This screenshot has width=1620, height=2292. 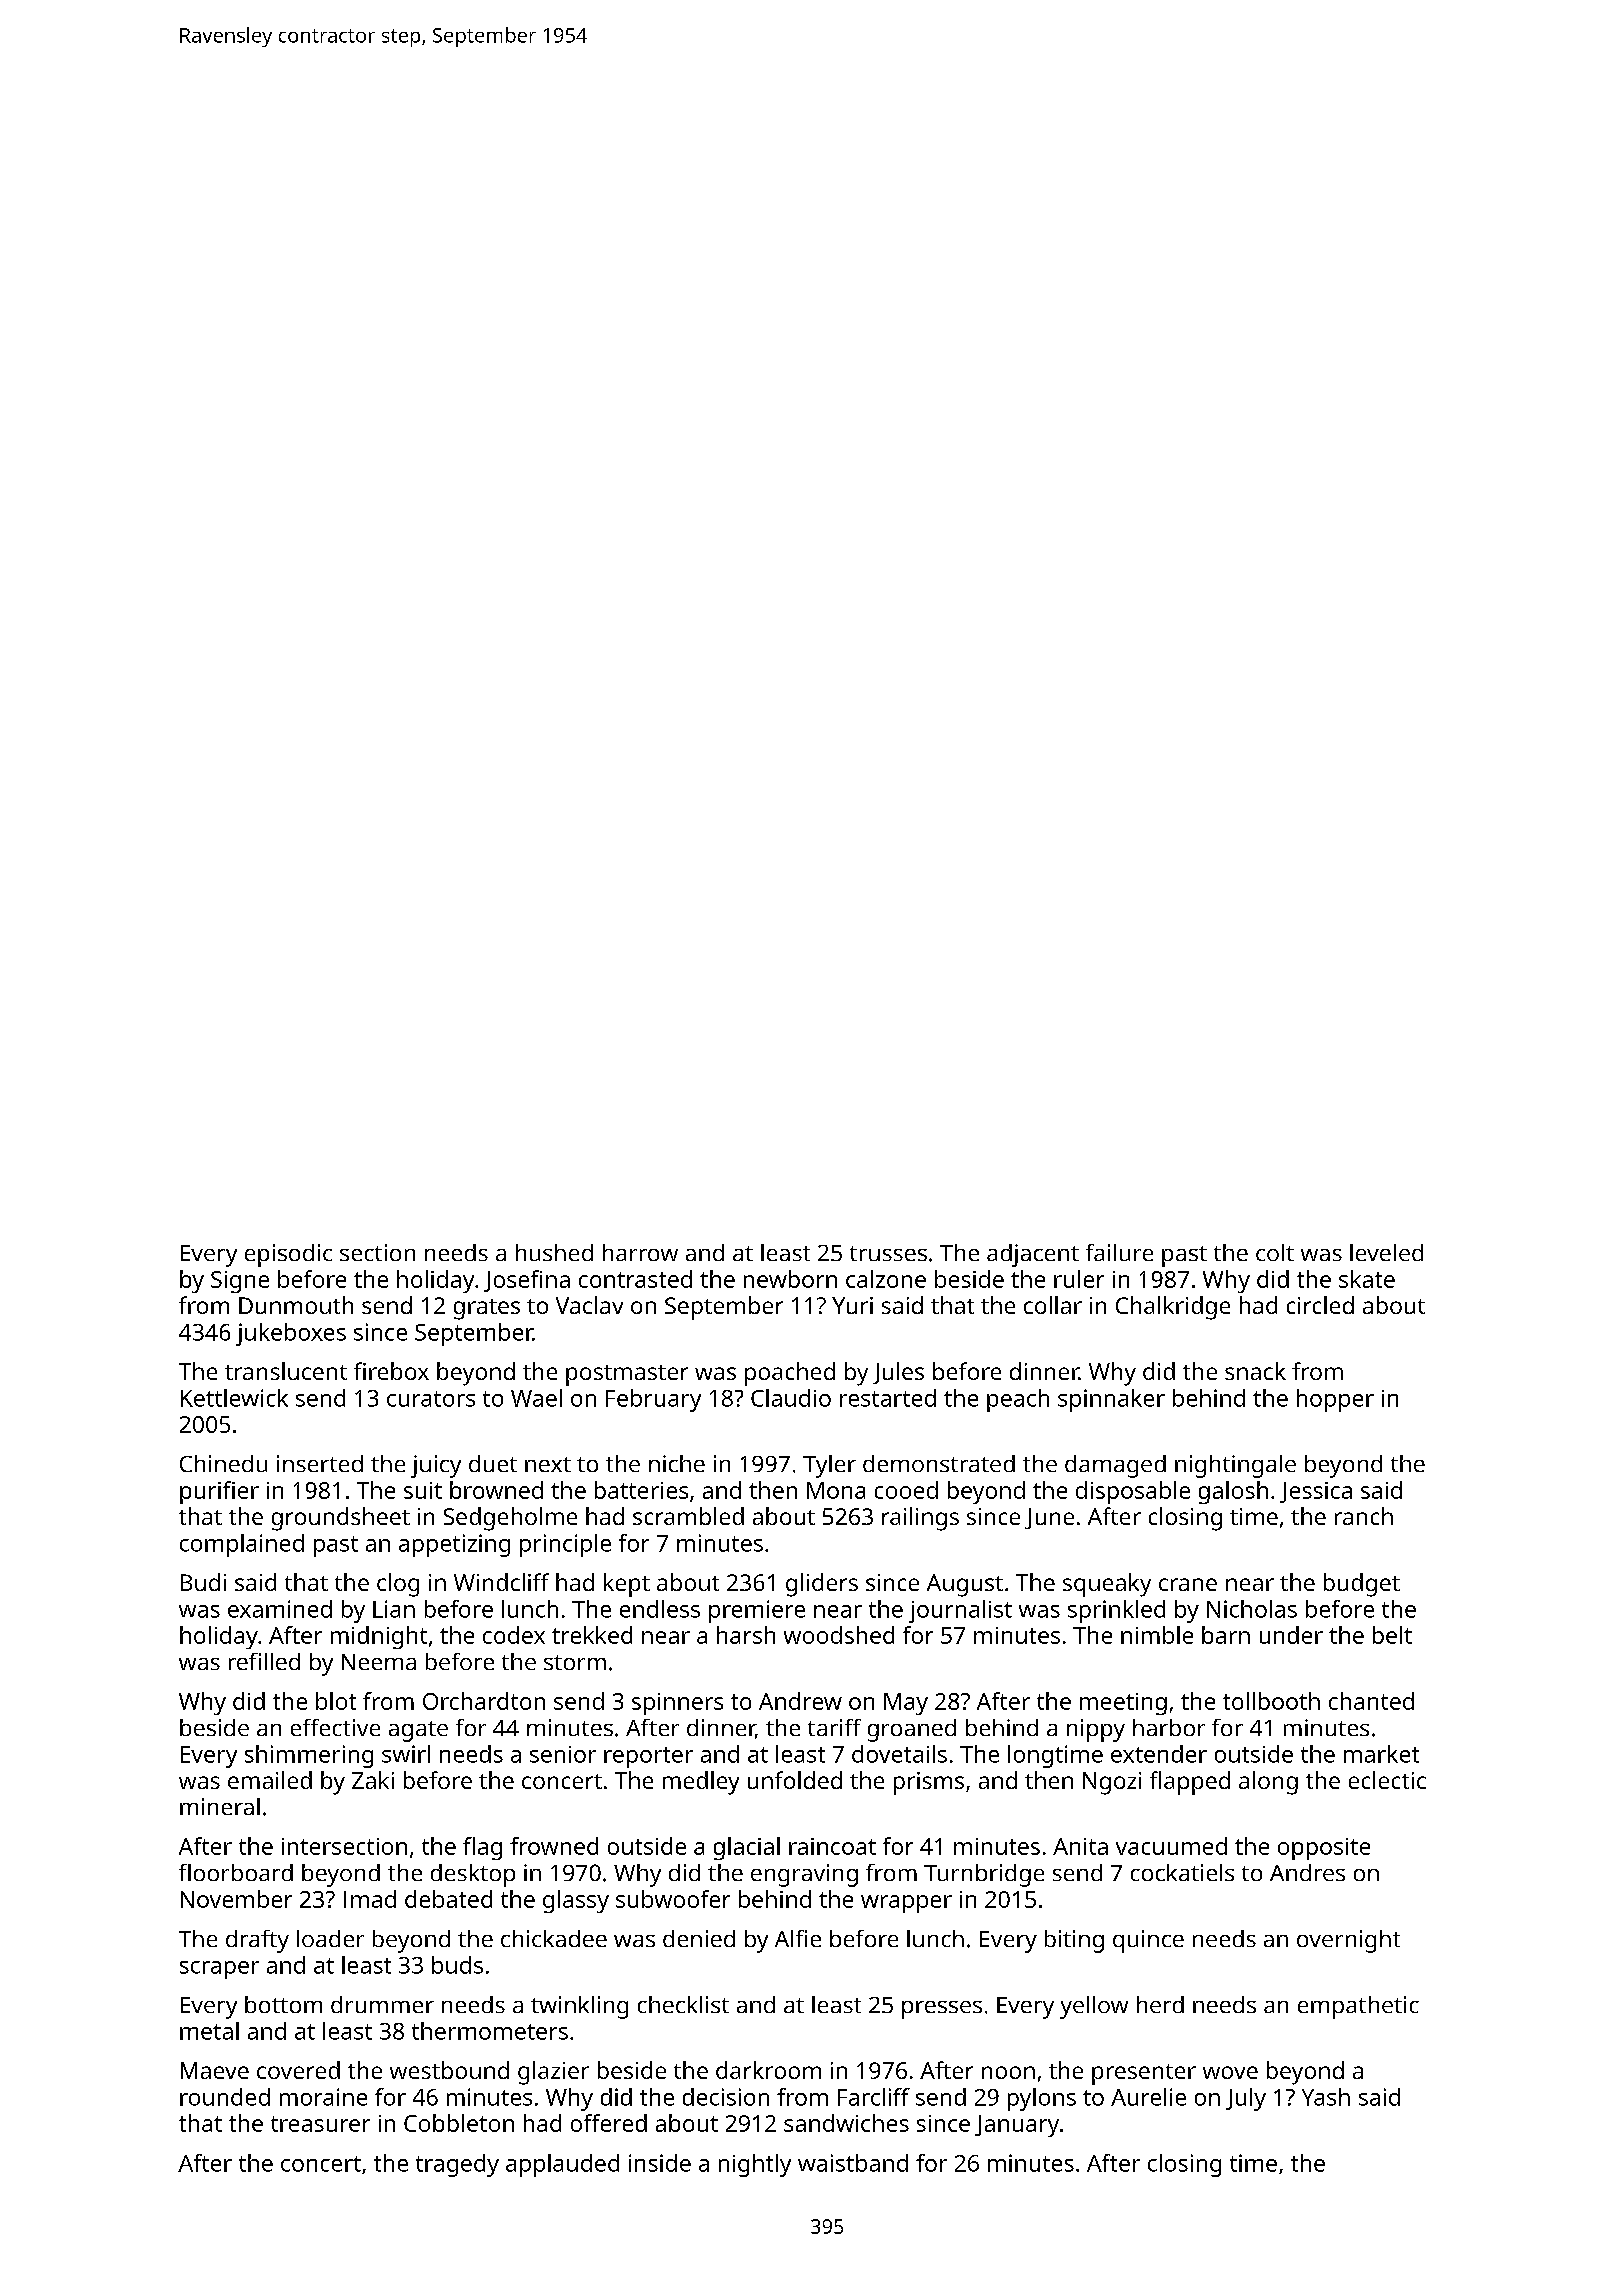 I want to click on damaged, so click(x=1115, y=1466).
